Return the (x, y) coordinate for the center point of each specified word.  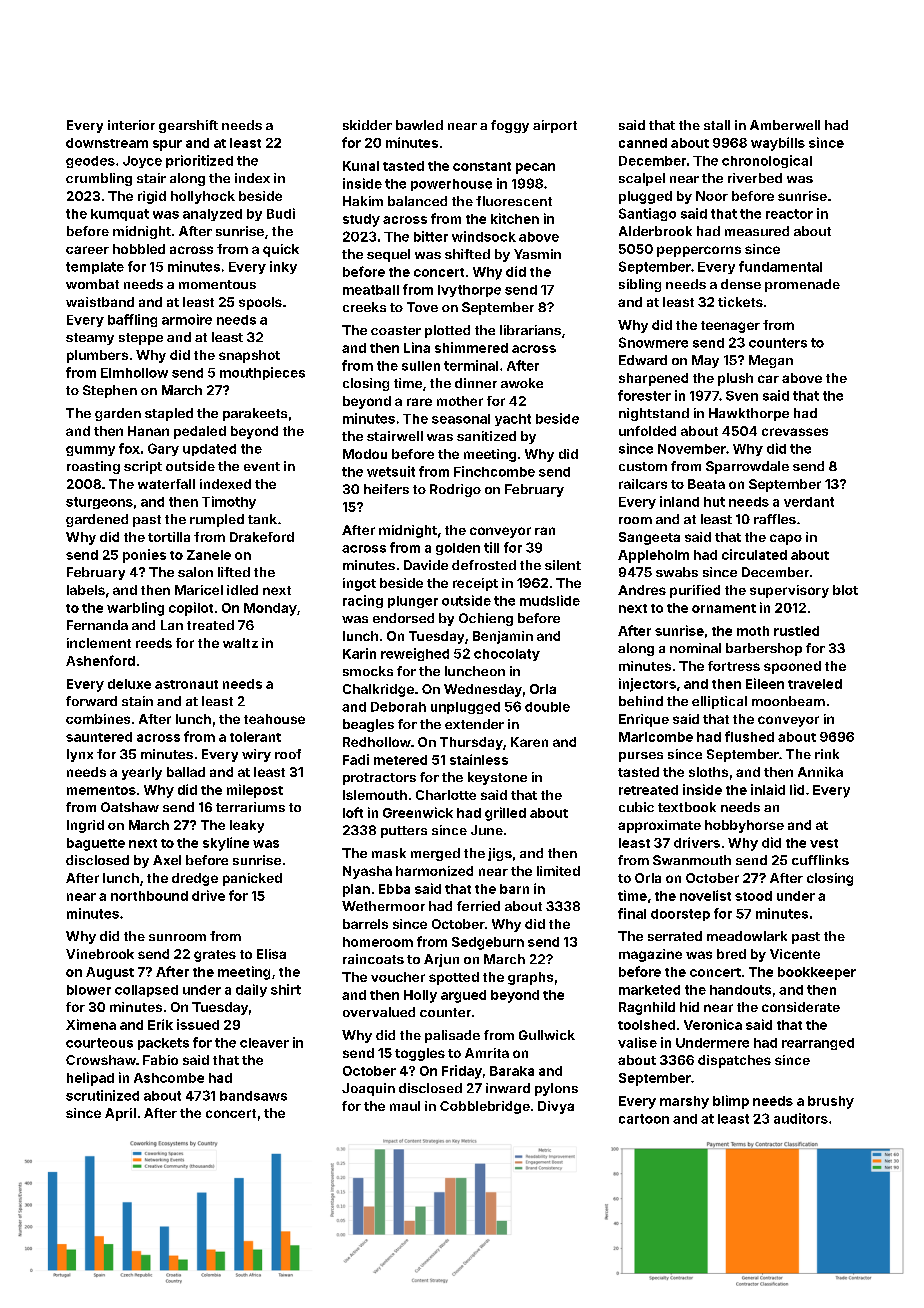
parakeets (255, 414)
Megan (771, 361)
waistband (100, 302)
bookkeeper (817, 973)
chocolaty (507, 655)
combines (98, 719)
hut (714, 502)
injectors (647, 685)
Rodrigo (455, 490)
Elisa (271, 954)
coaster (396, 330)
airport (555, 126)
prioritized (199, 161)
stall (717, 125)
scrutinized (102, 1095)
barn (514, 889)
